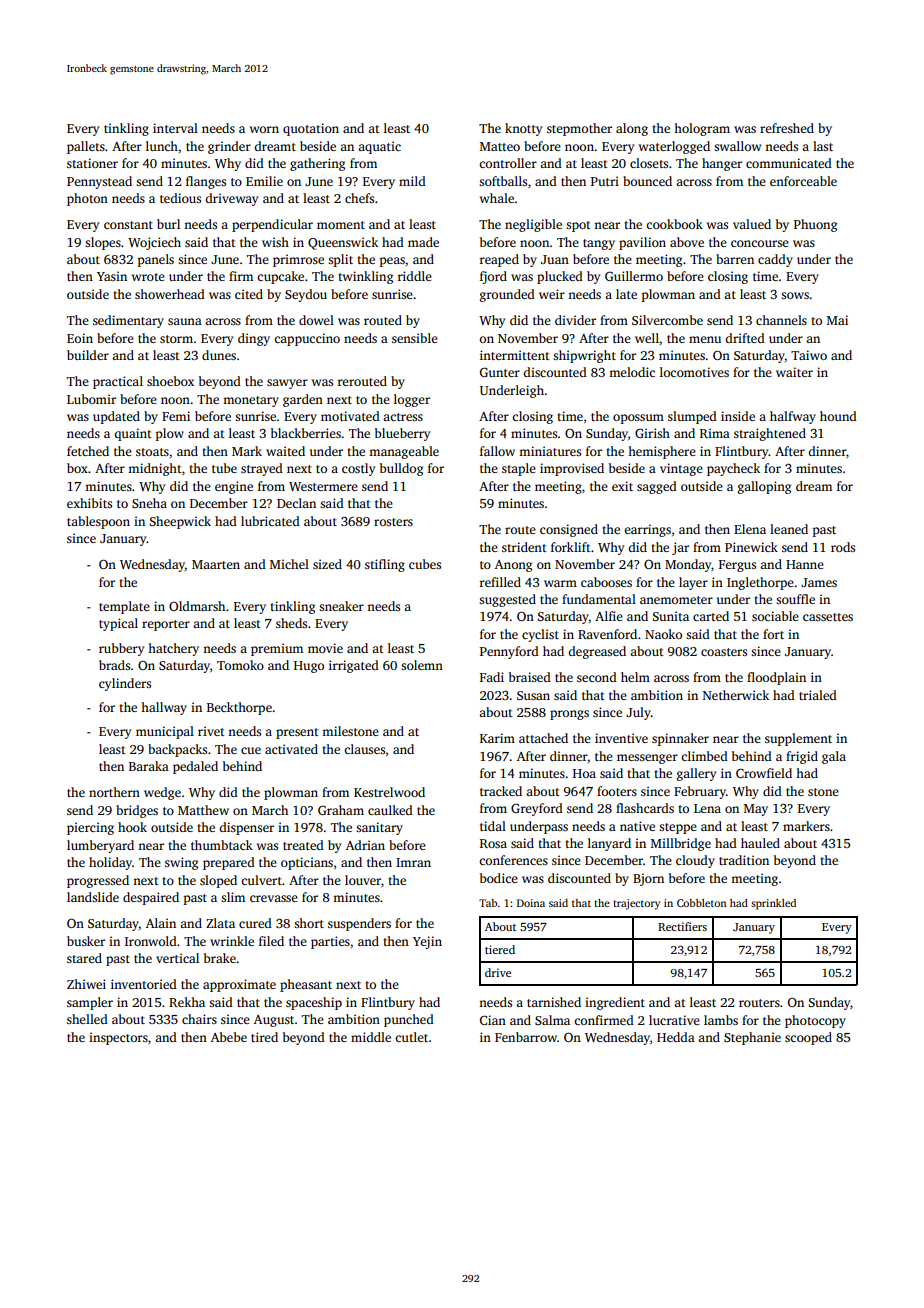 The image size is (924, 1308). Describe the element at coordinates (671, 616) in the image. I see `Sunita` at that location.
